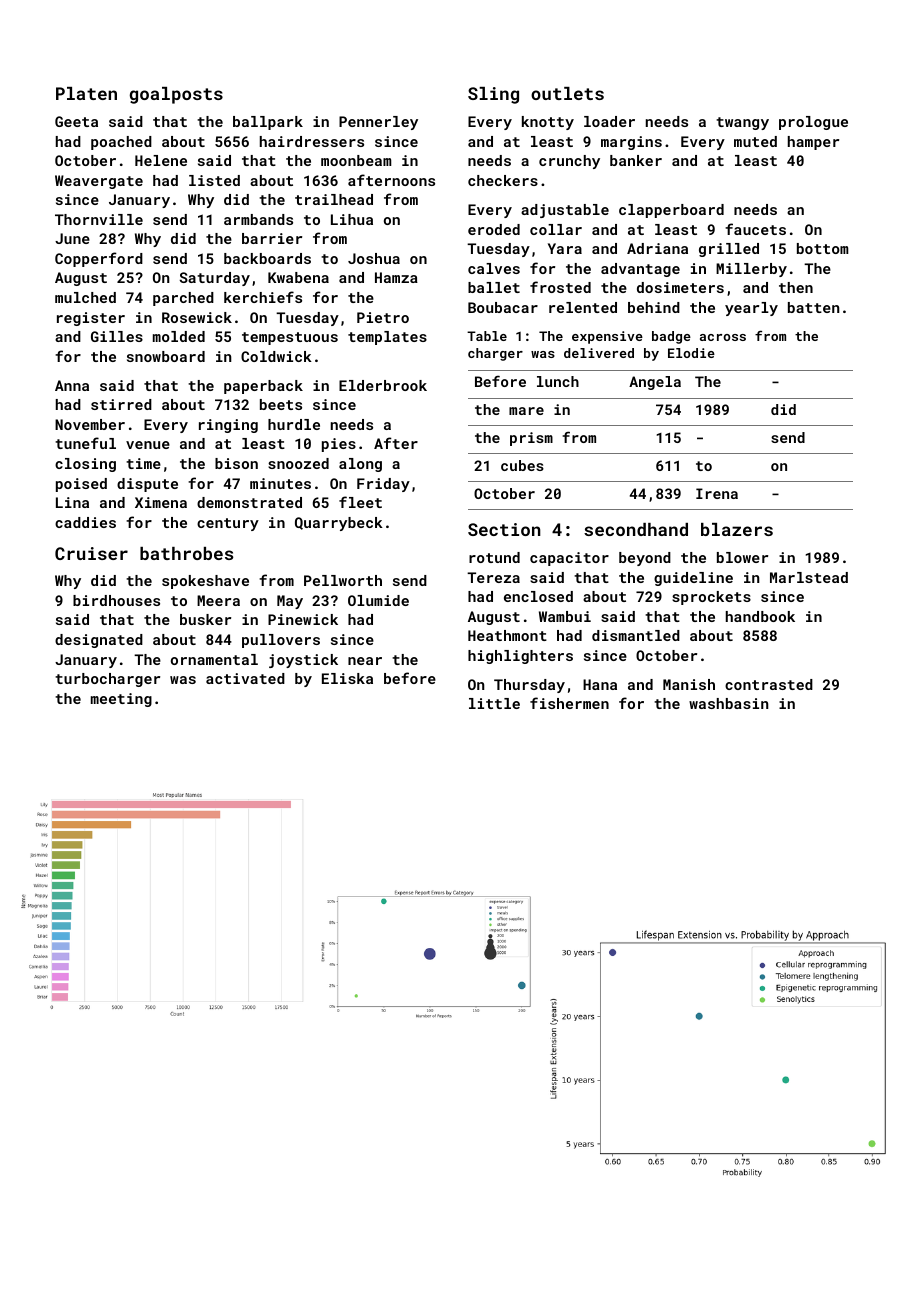  I want to click on Meera, so click(218, 600).
